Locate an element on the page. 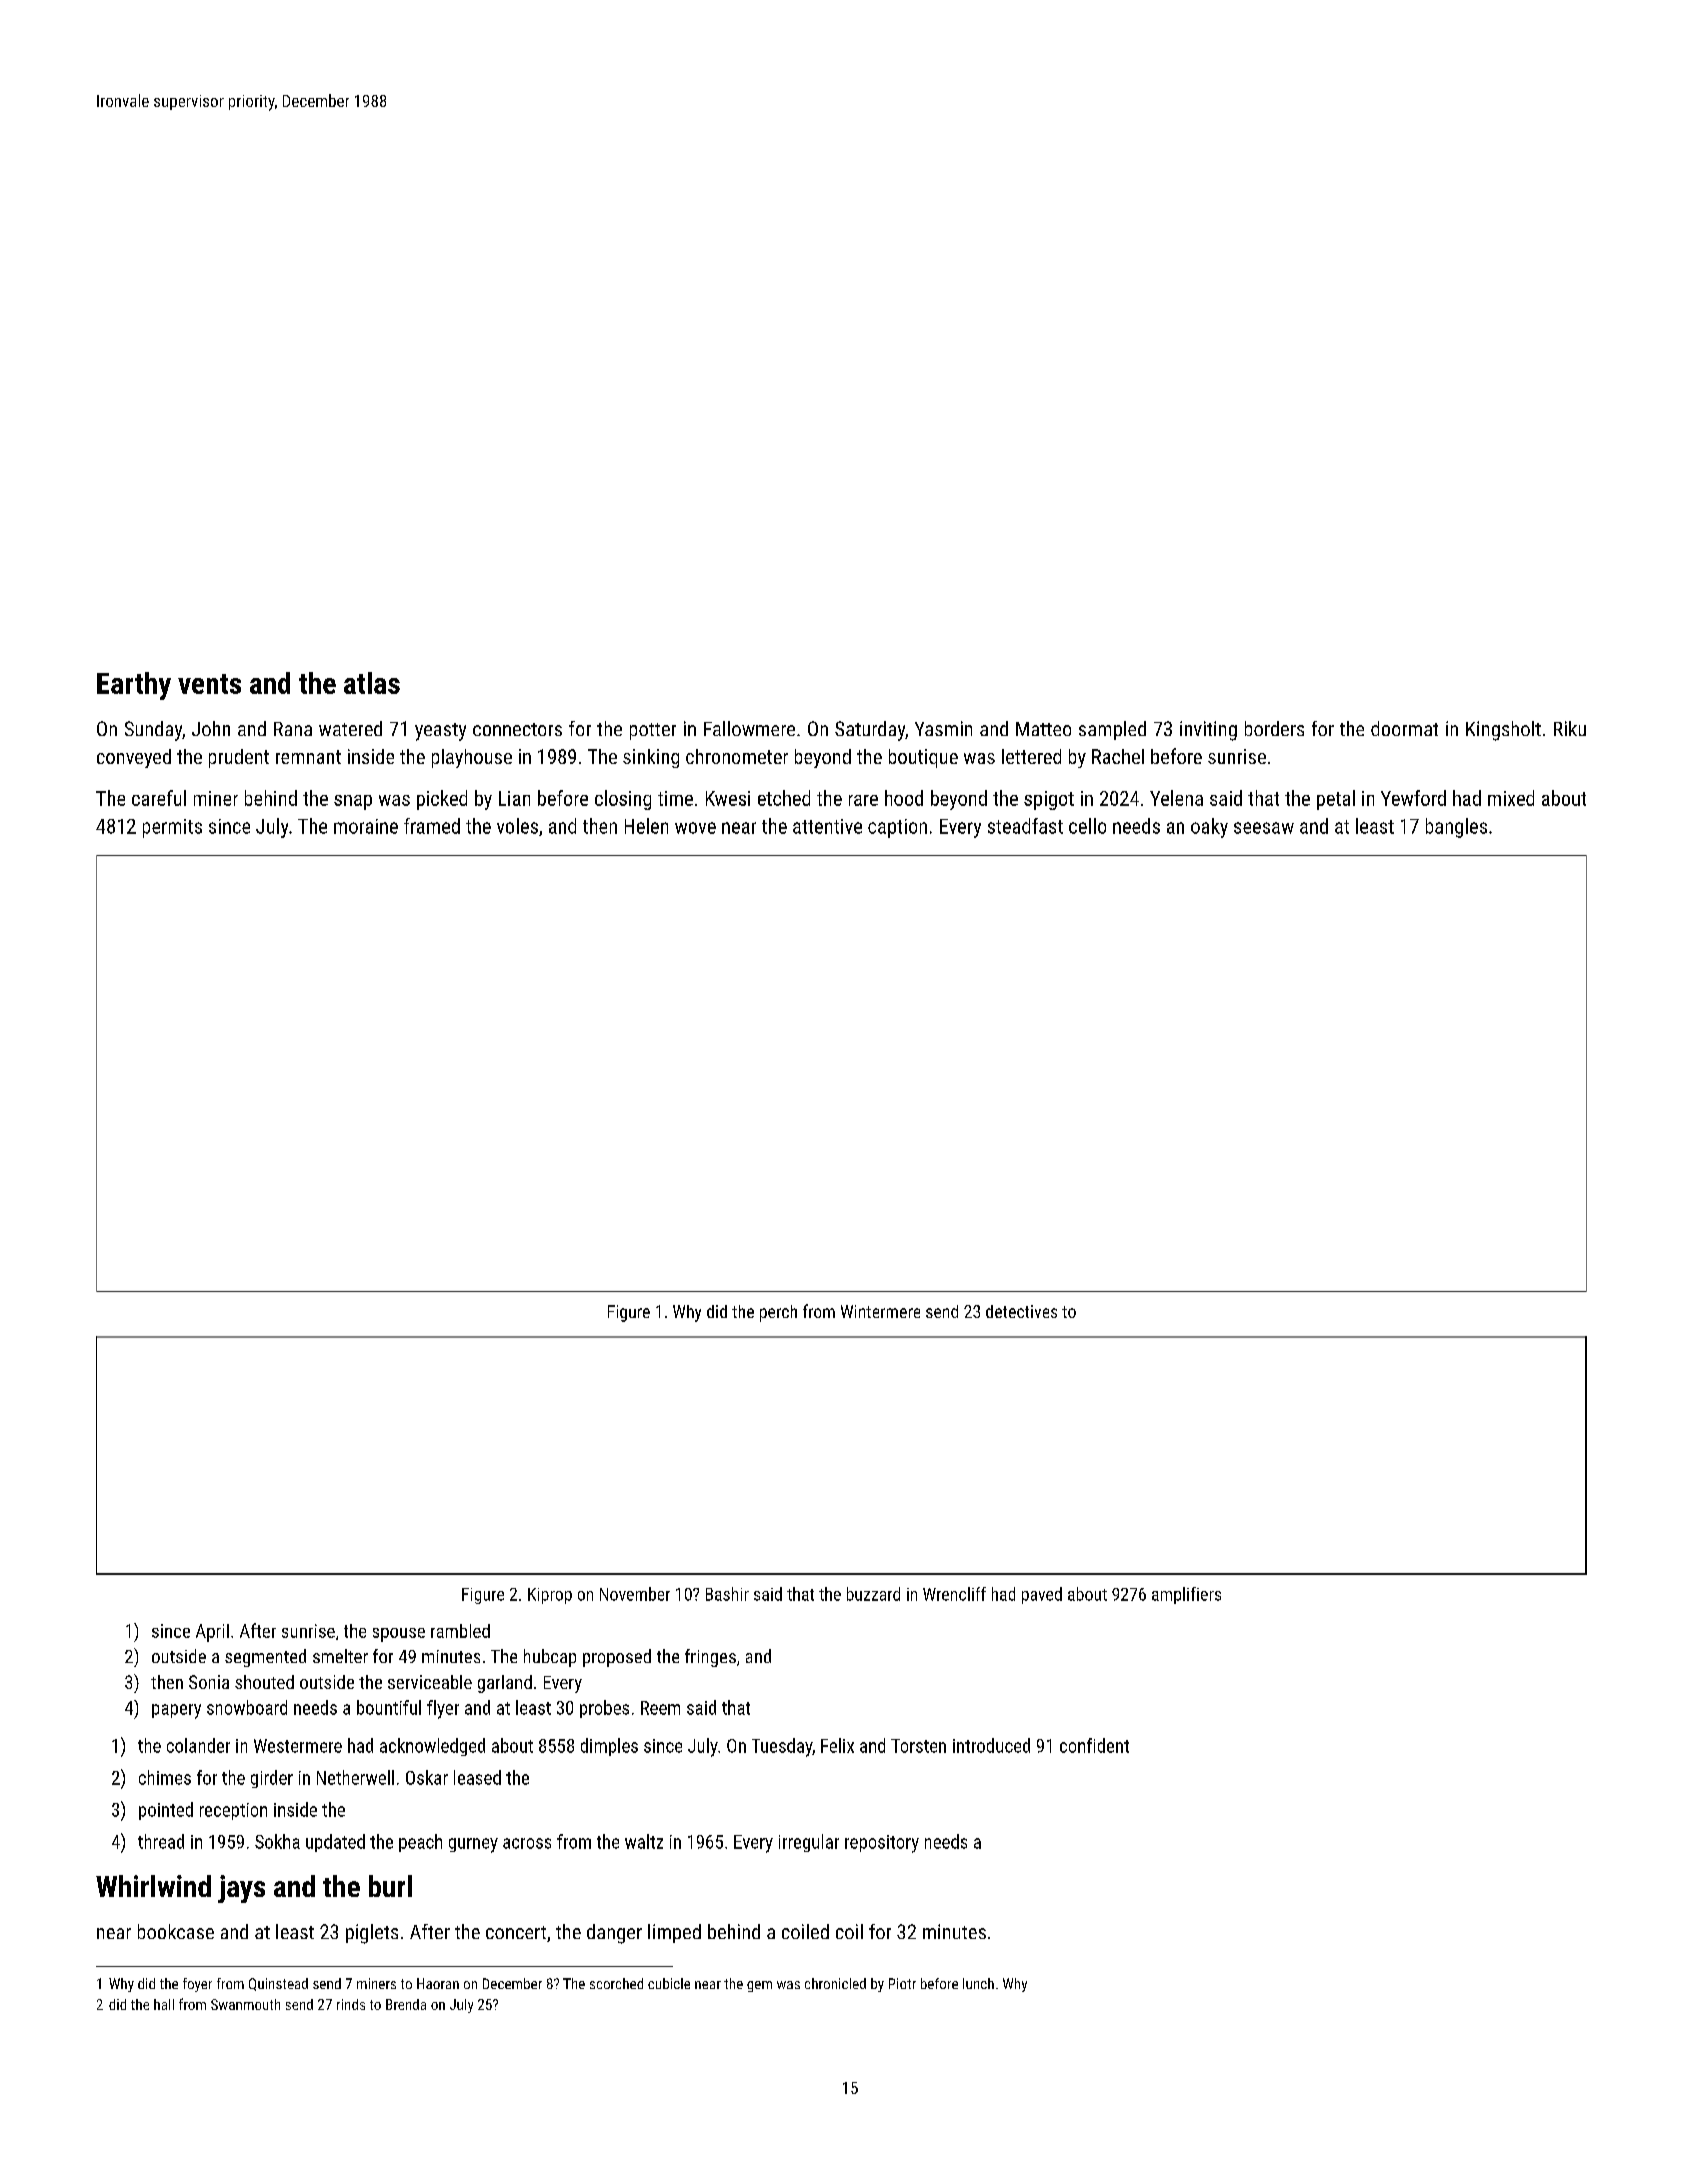 This page has width=1683, height=2178. Matteo is located at coordinates (1043, 729).
